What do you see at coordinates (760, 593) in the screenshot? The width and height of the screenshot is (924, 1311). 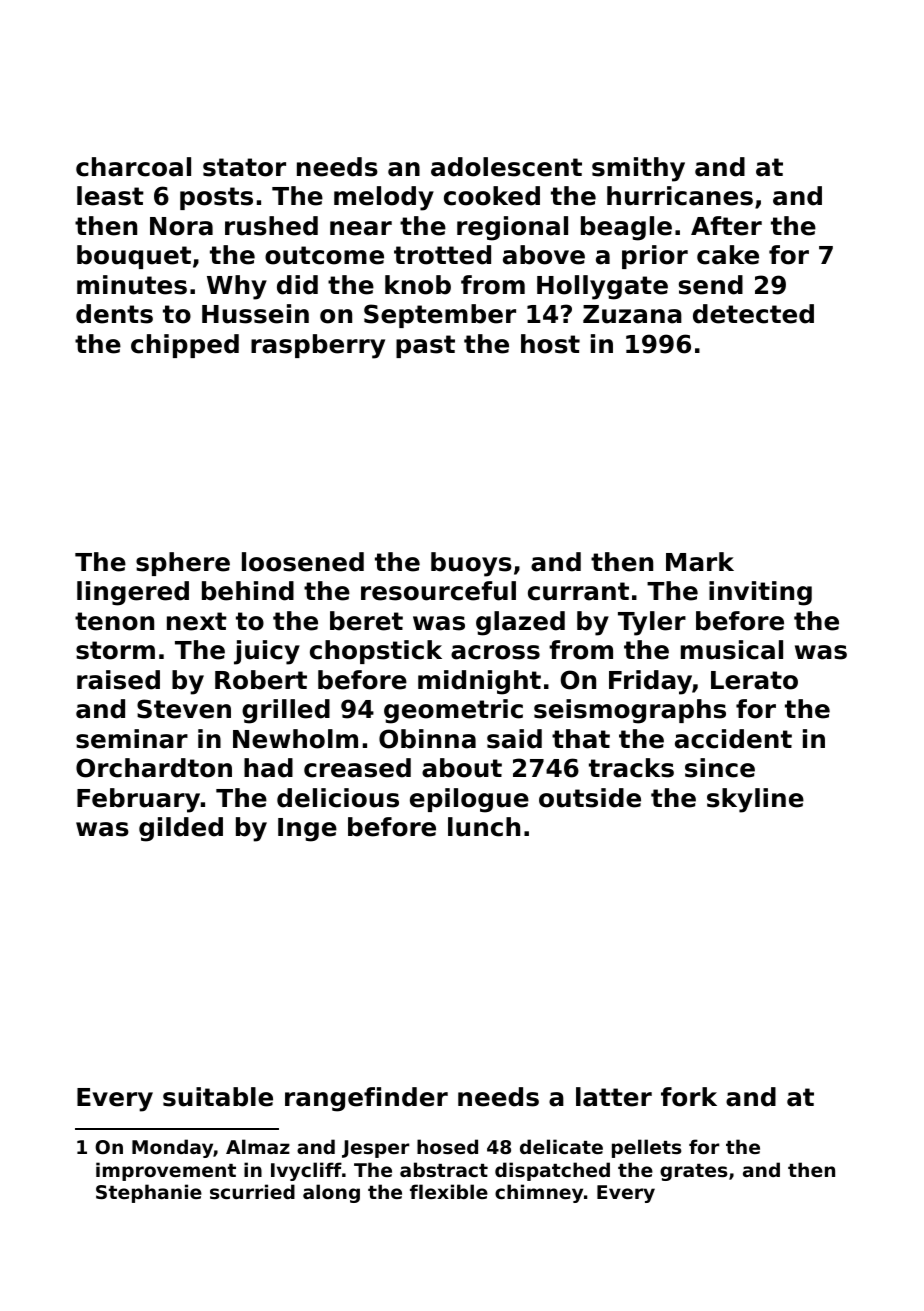 I see `inviting` at bounding box center [760, 593].
